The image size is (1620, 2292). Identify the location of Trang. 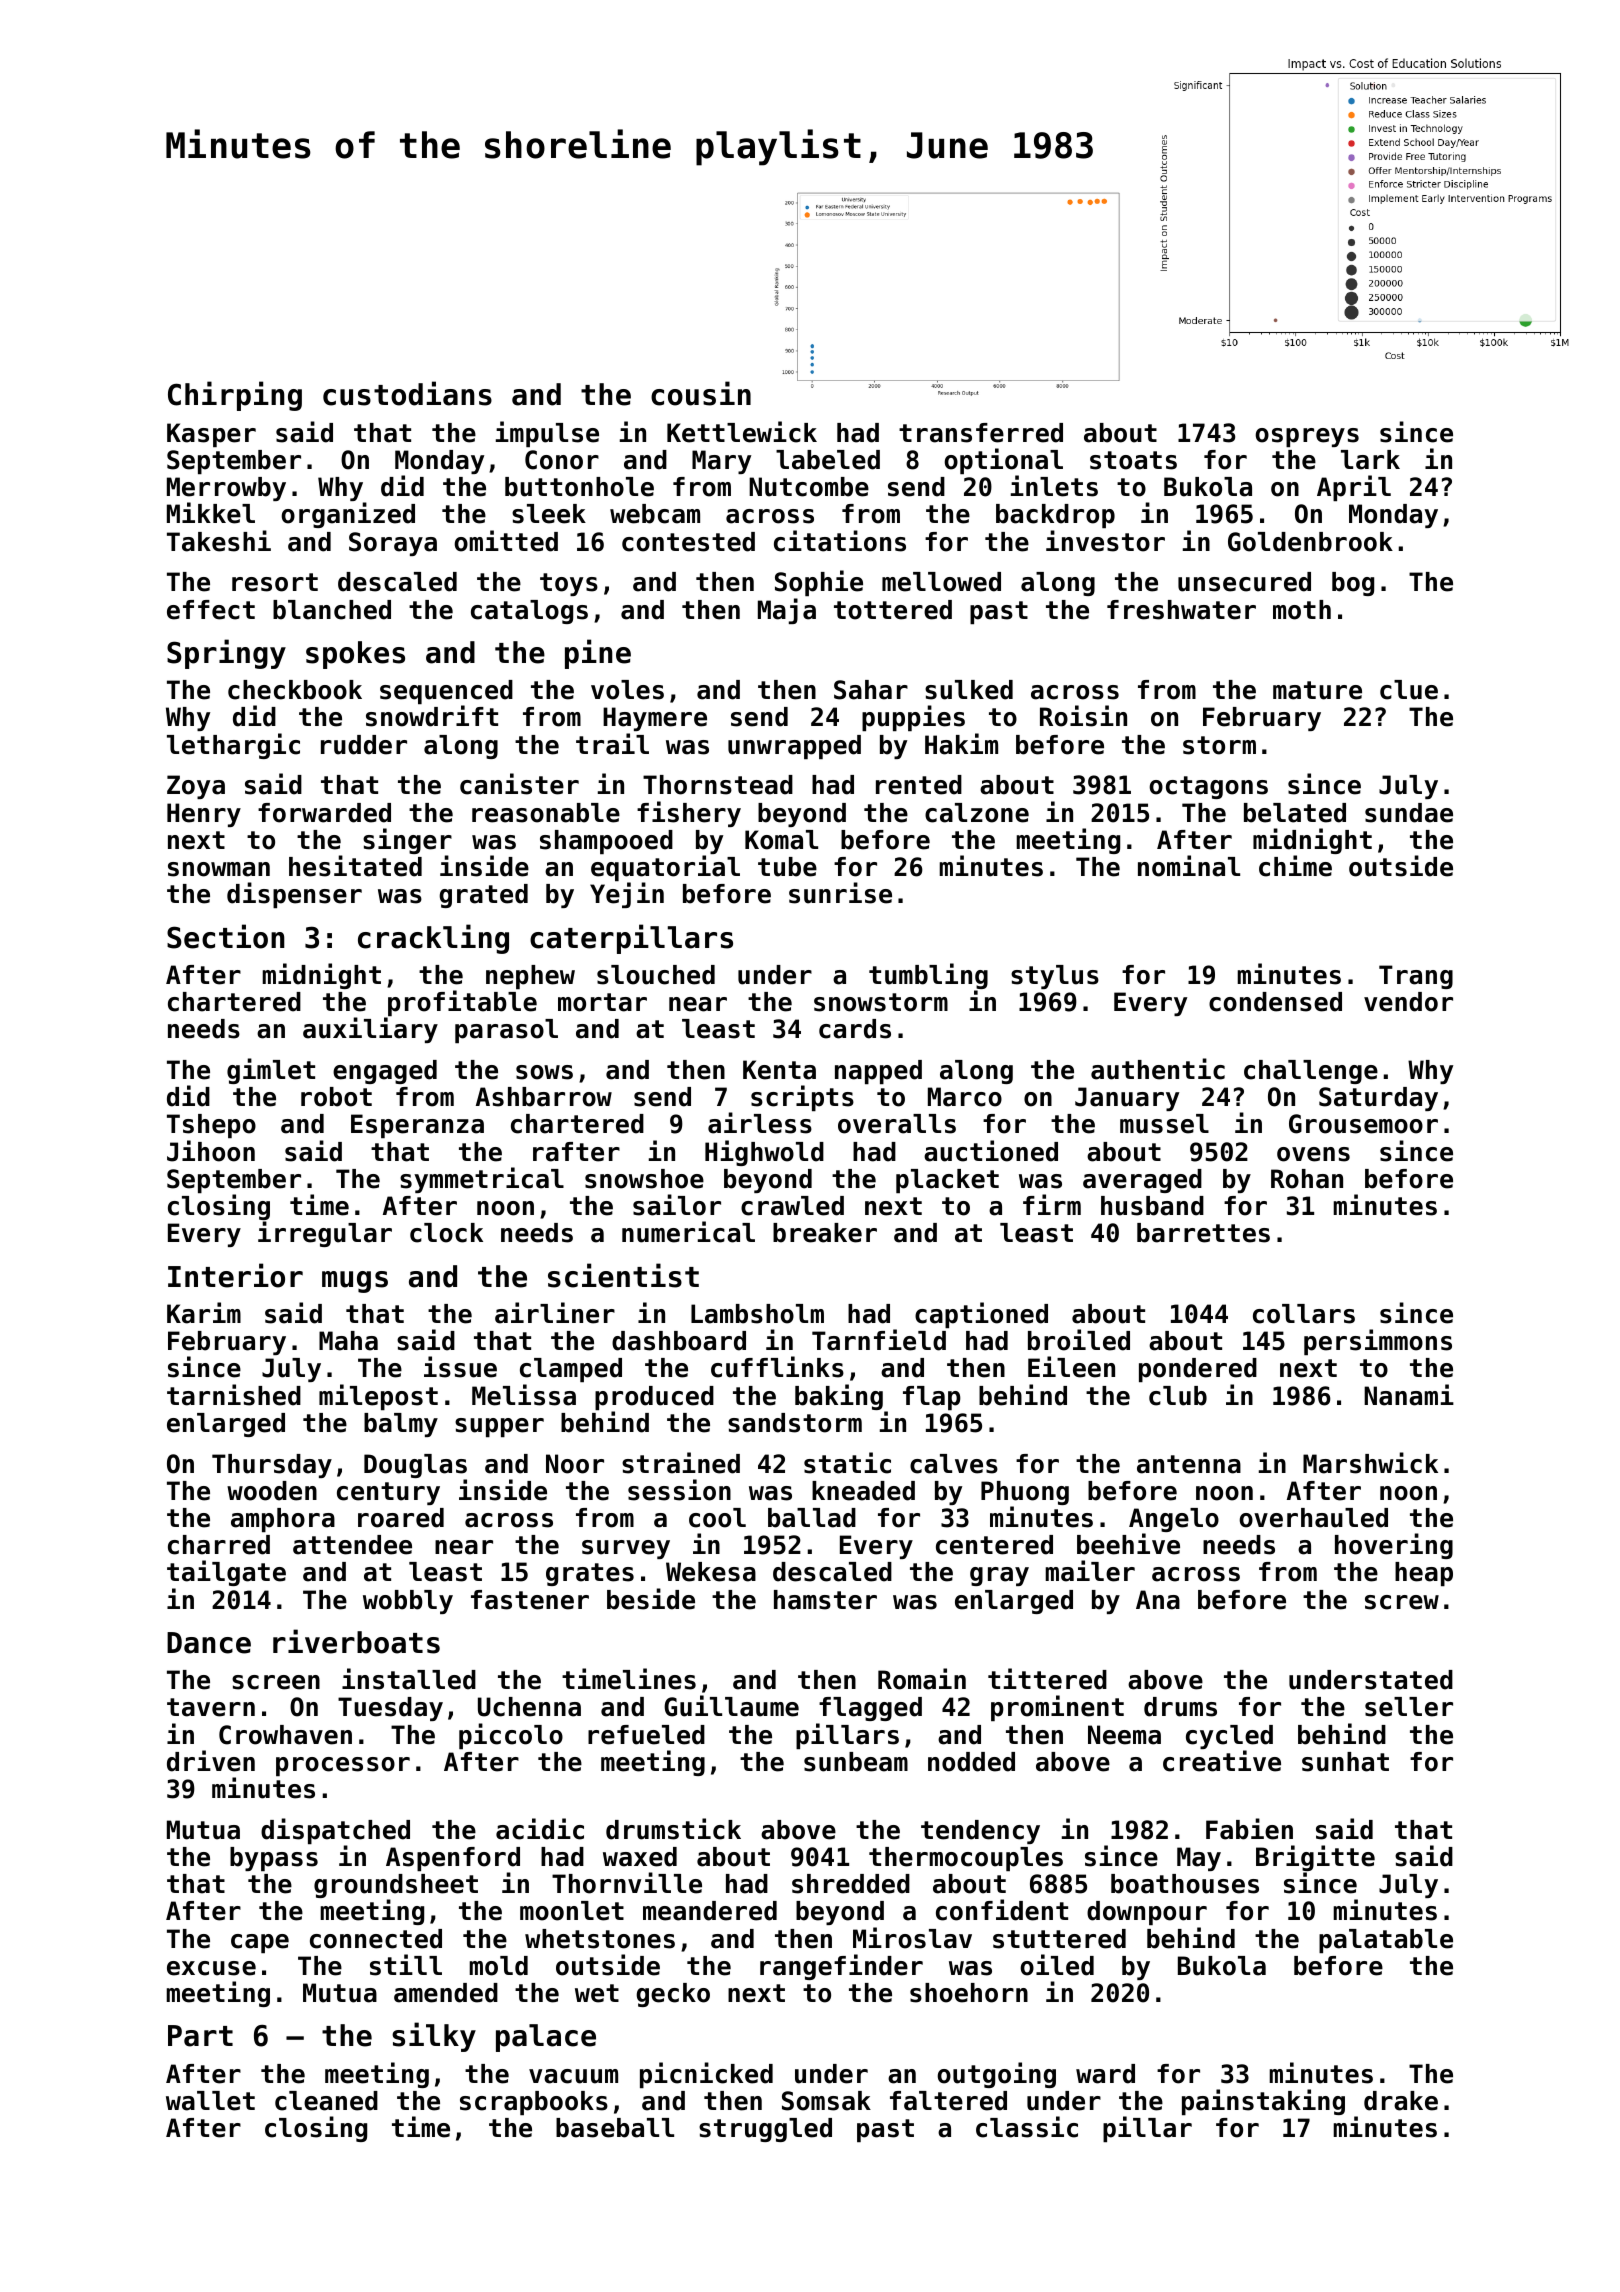
(1416, 977).
